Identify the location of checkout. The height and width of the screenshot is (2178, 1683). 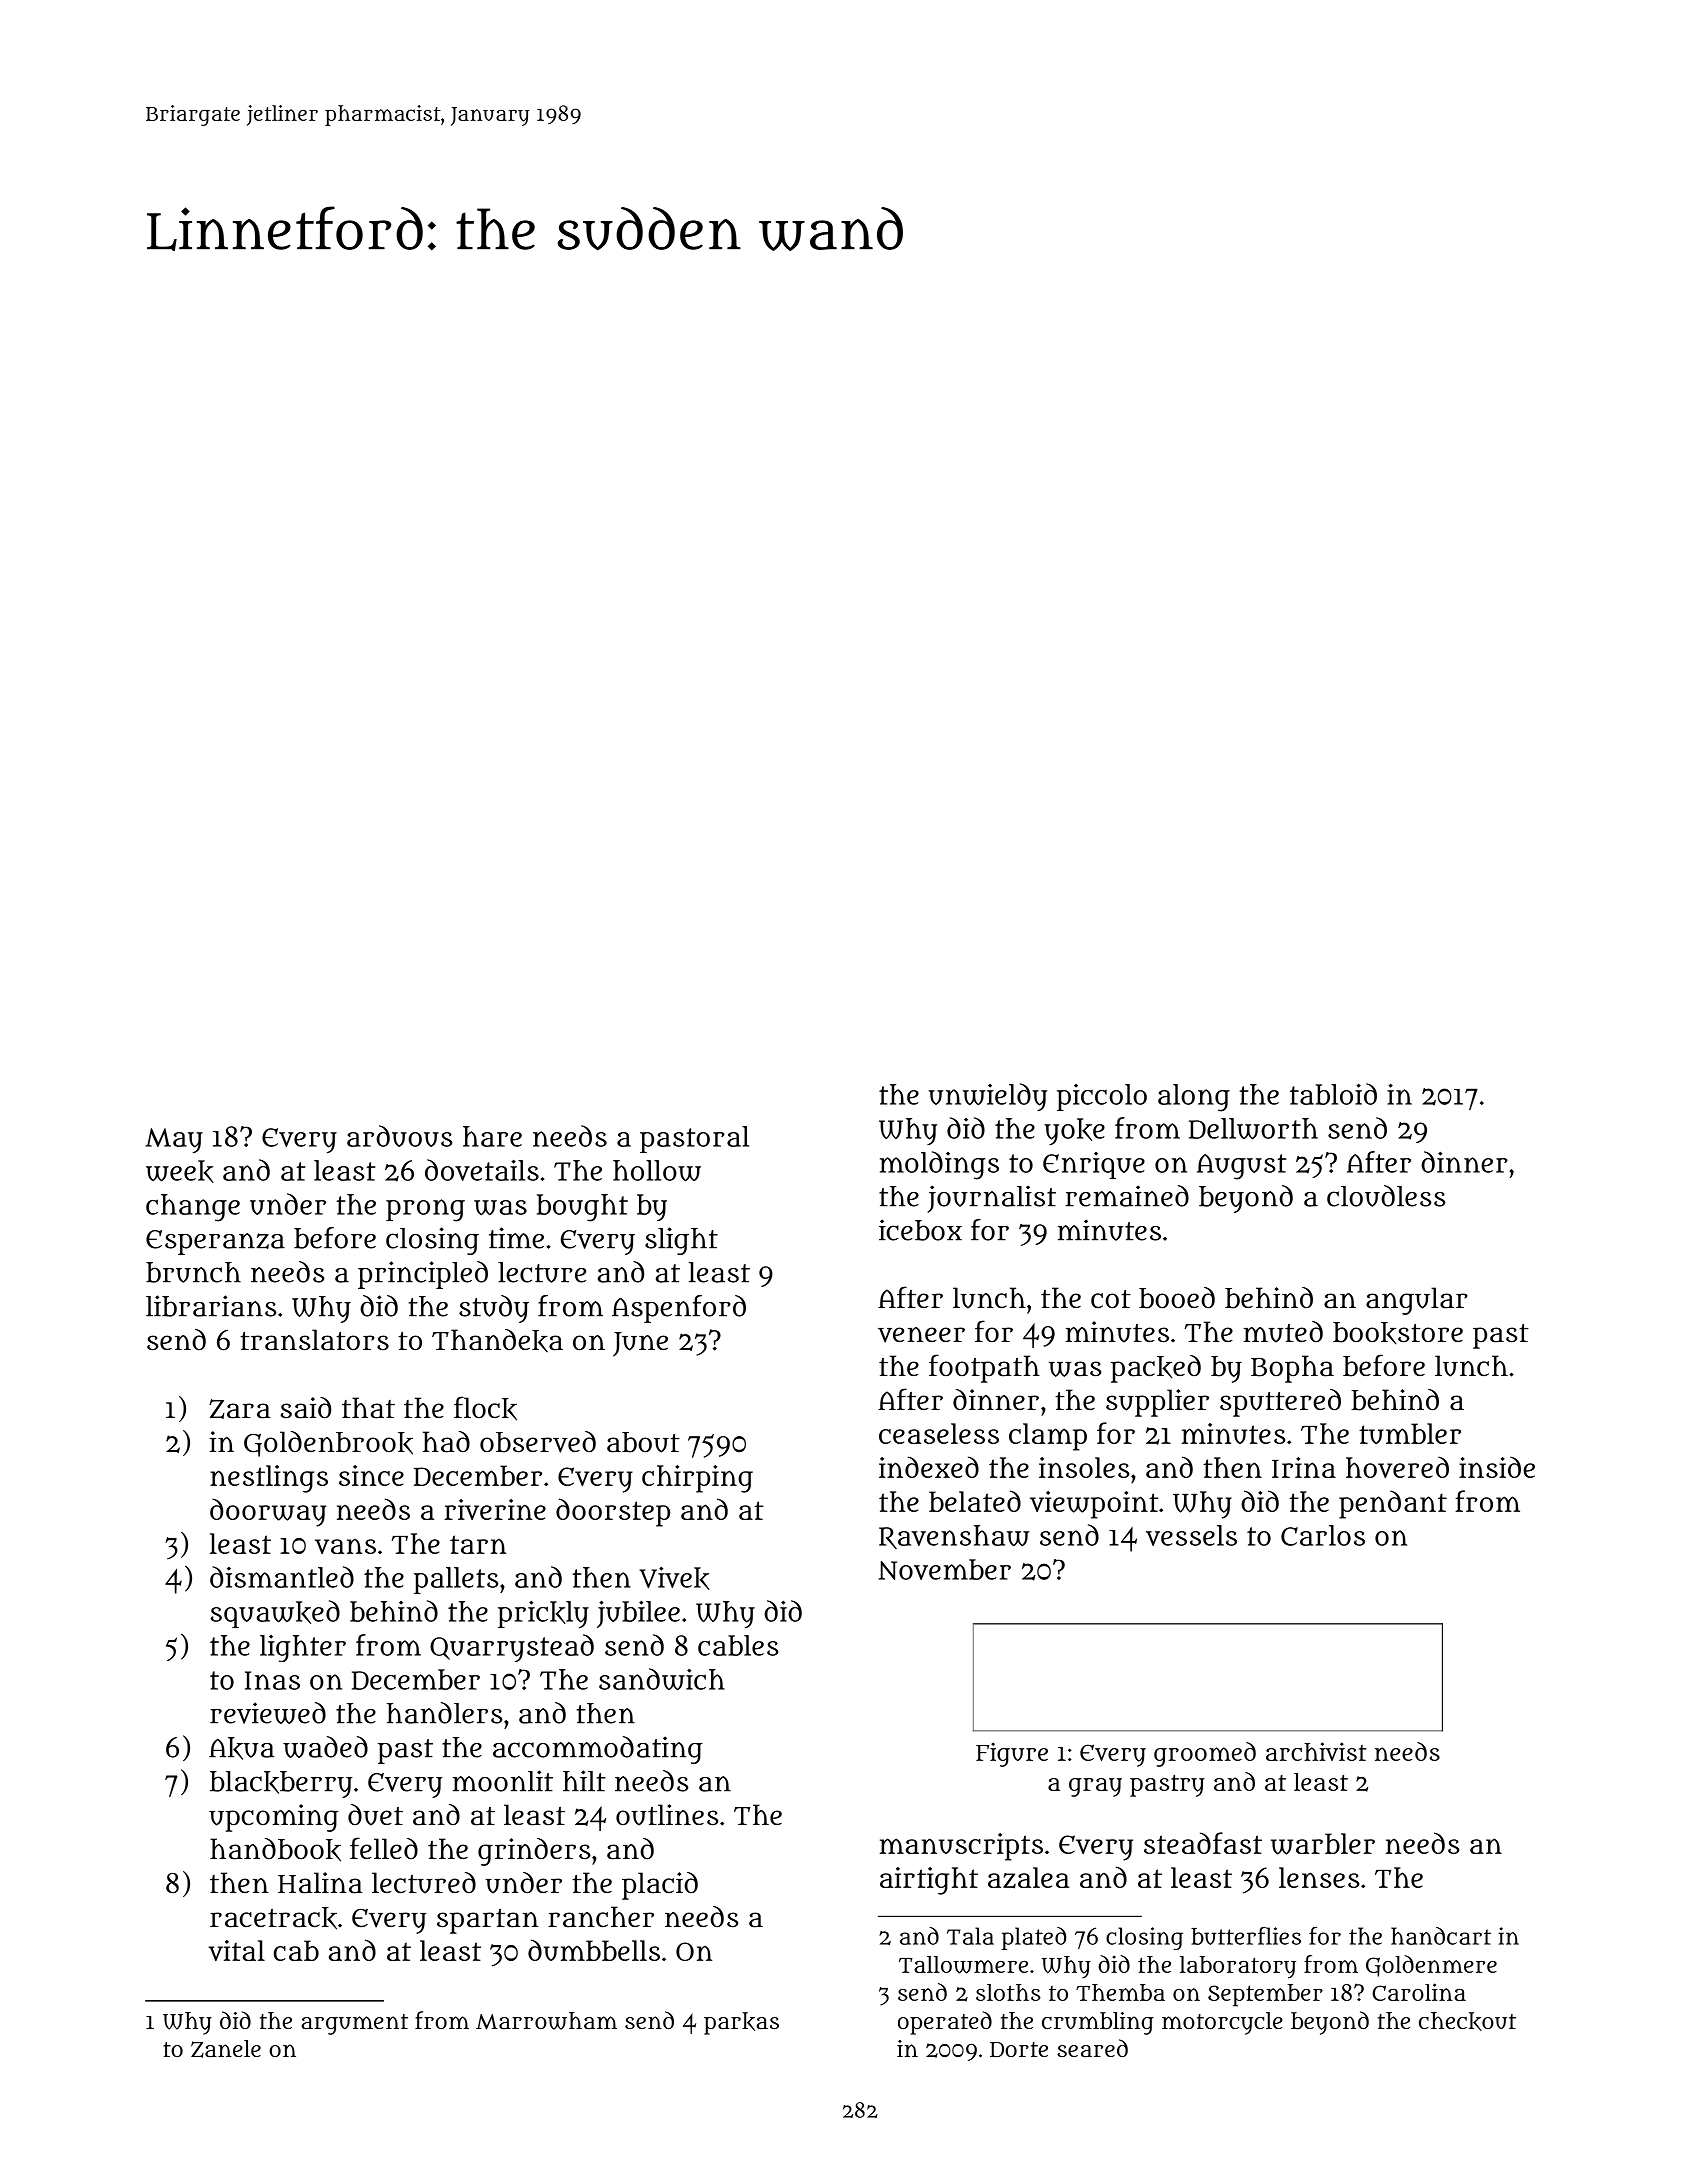
(1467, 2021).
